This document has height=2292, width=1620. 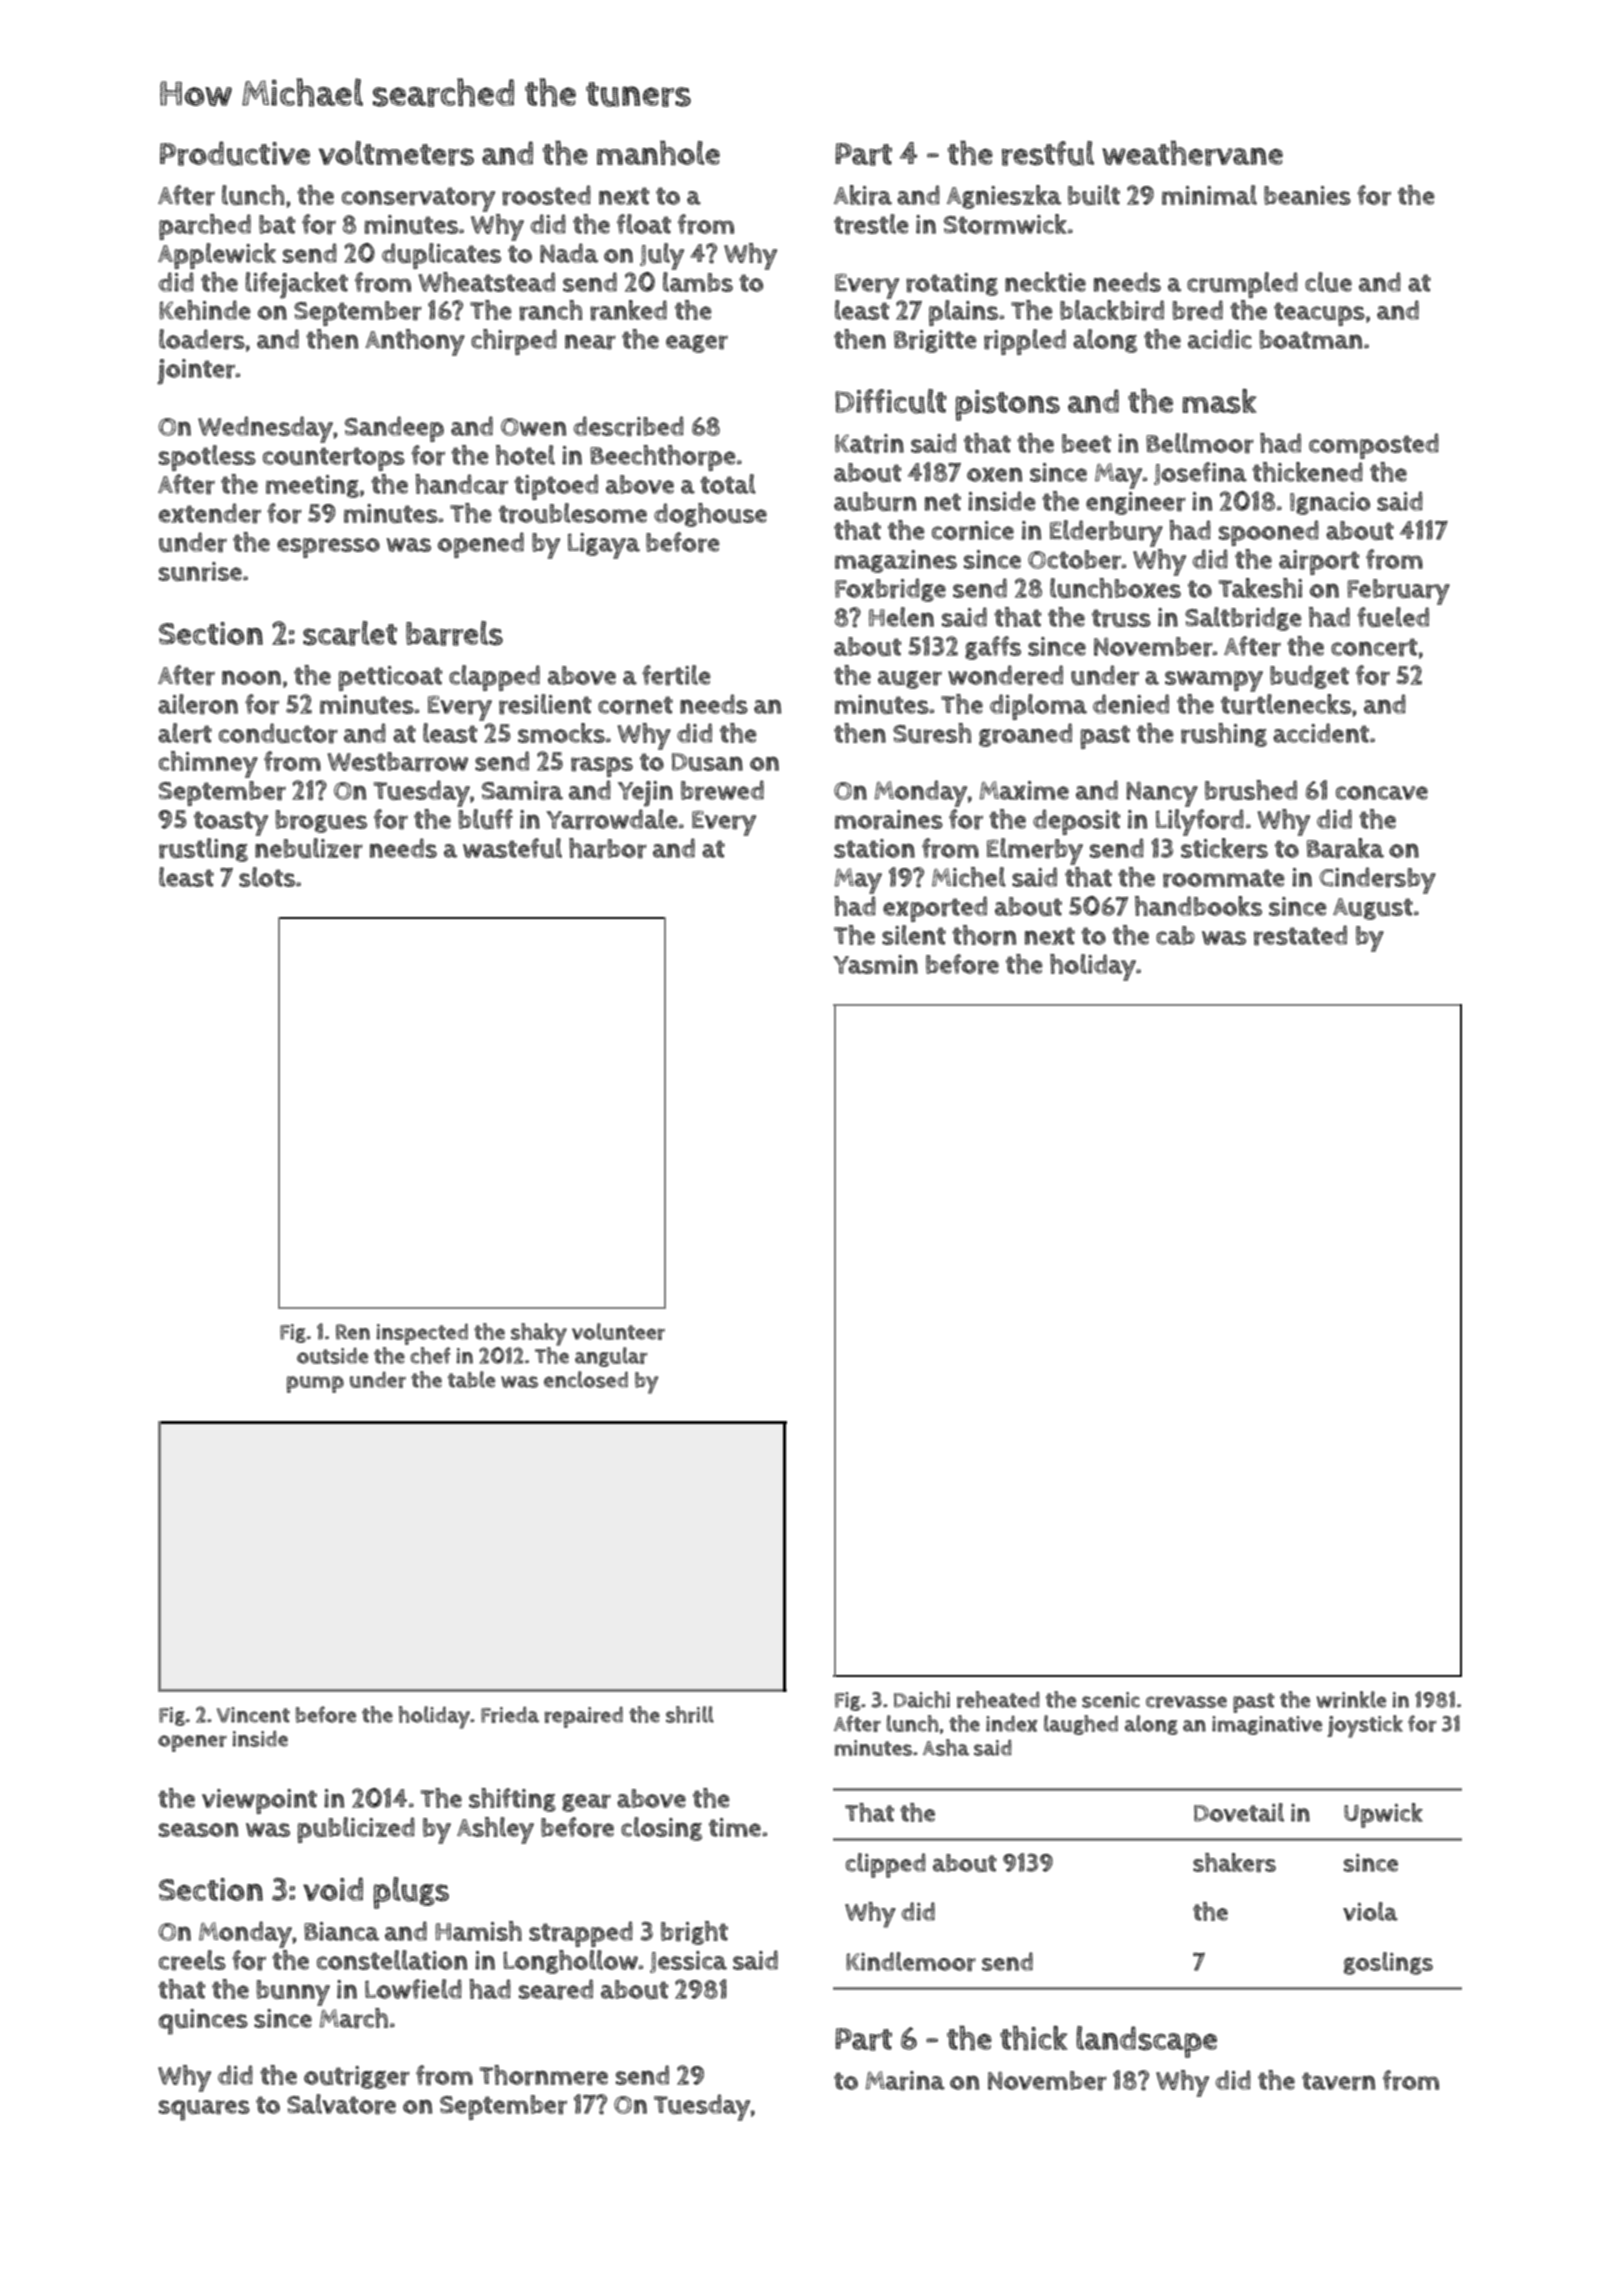 I want to click on rasps, so click(x=602, y=767).
